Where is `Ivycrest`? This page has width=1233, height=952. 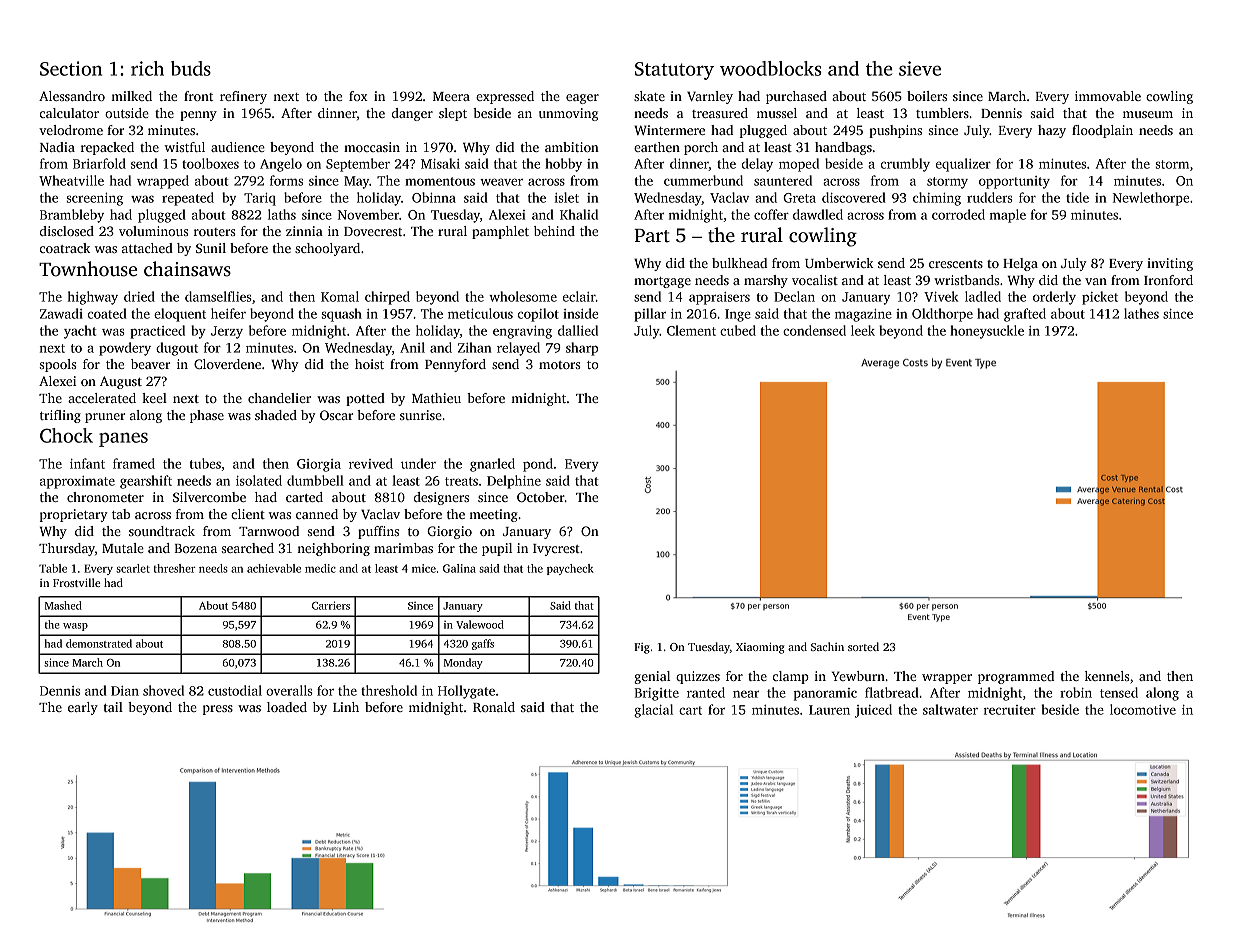
Ivycrest is located at coordinates (556, 550).
